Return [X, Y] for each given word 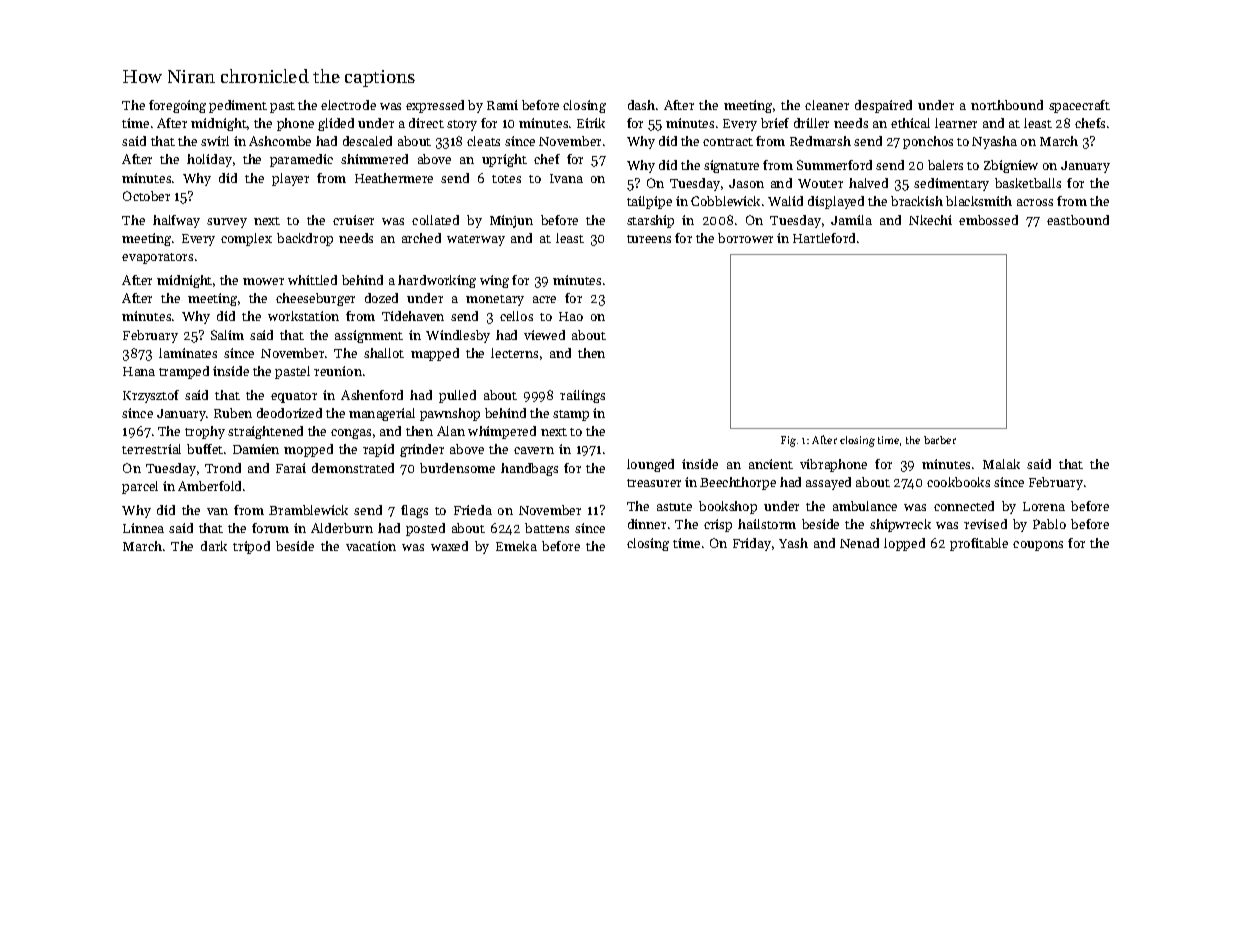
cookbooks [958, 482]
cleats [483, 141]
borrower [745, 238]
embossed [988, 220]
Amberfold [209, 486]
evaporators [157, 258]
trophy [205, 432]
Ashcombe [280, 141]
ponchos [928, 142]
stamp [571, 415]
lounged [650, 465]
